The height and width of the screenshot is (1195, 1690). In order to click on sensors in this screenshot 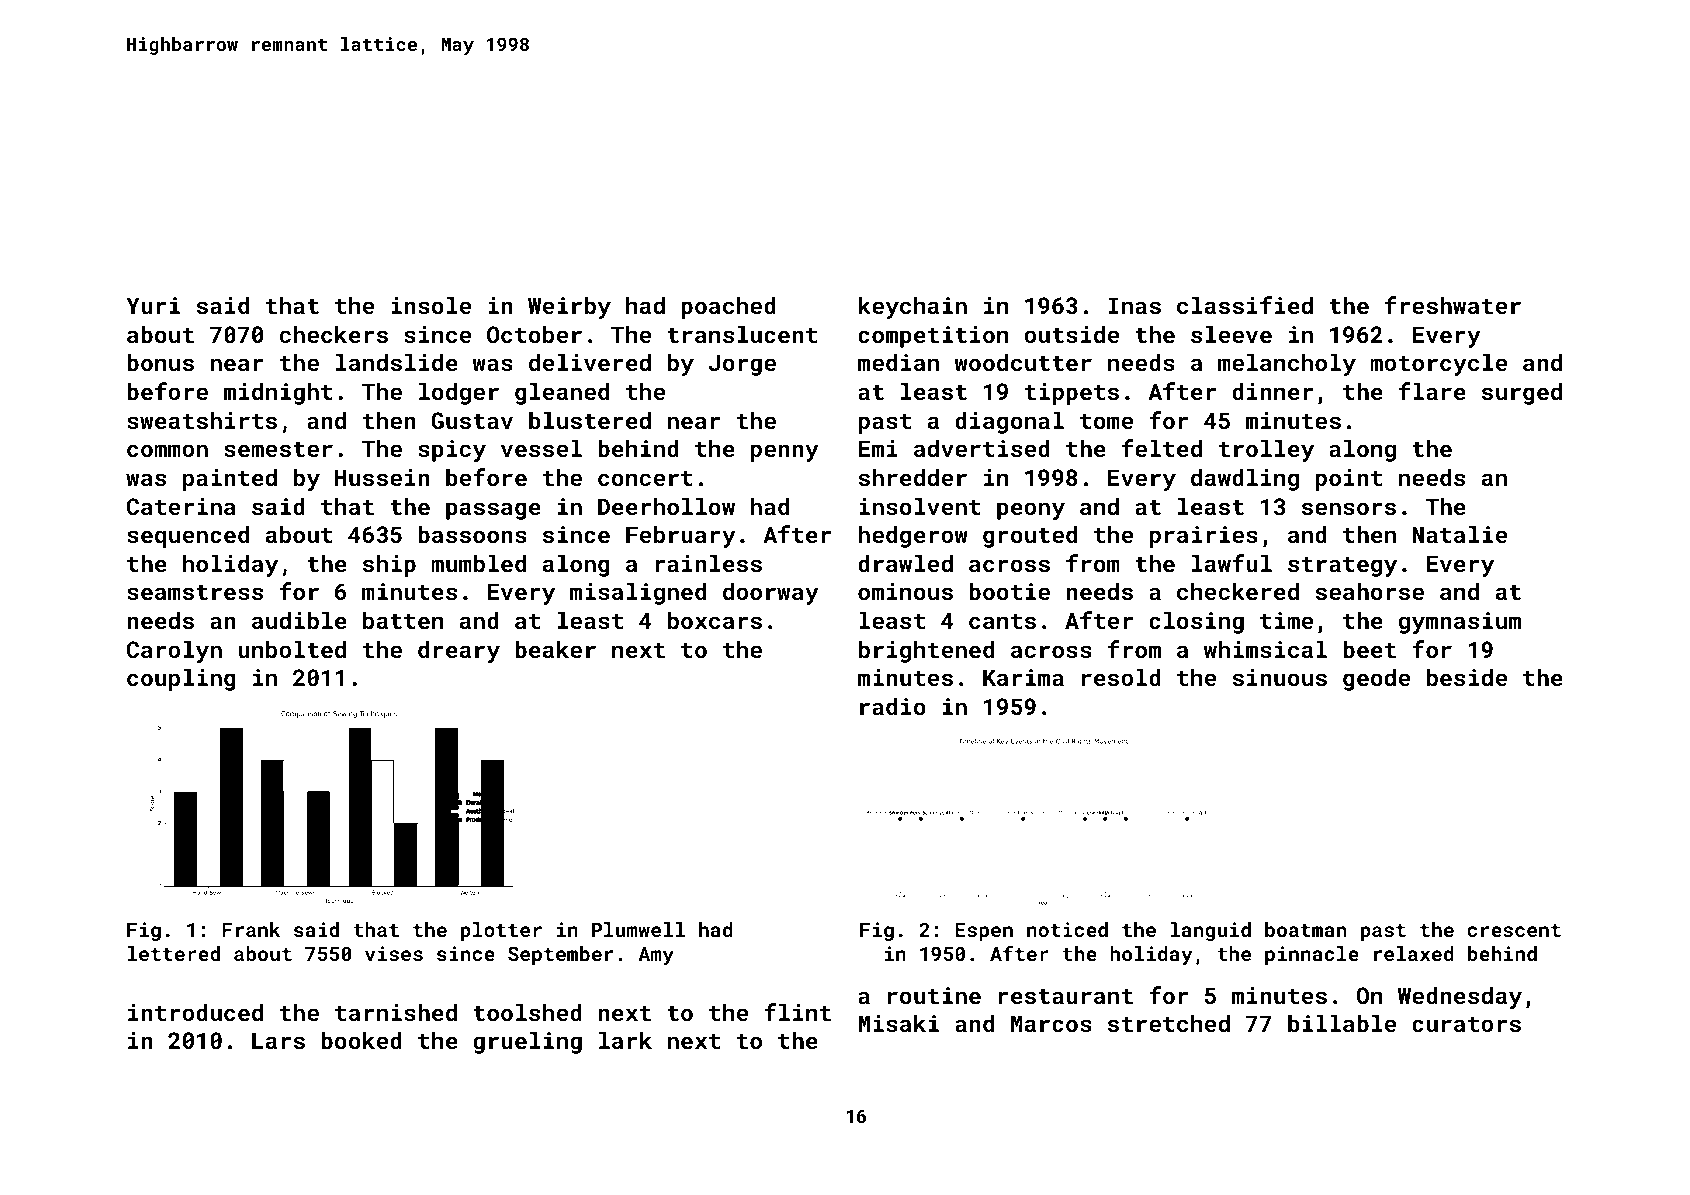, I will do `click(1349, 508)`.
